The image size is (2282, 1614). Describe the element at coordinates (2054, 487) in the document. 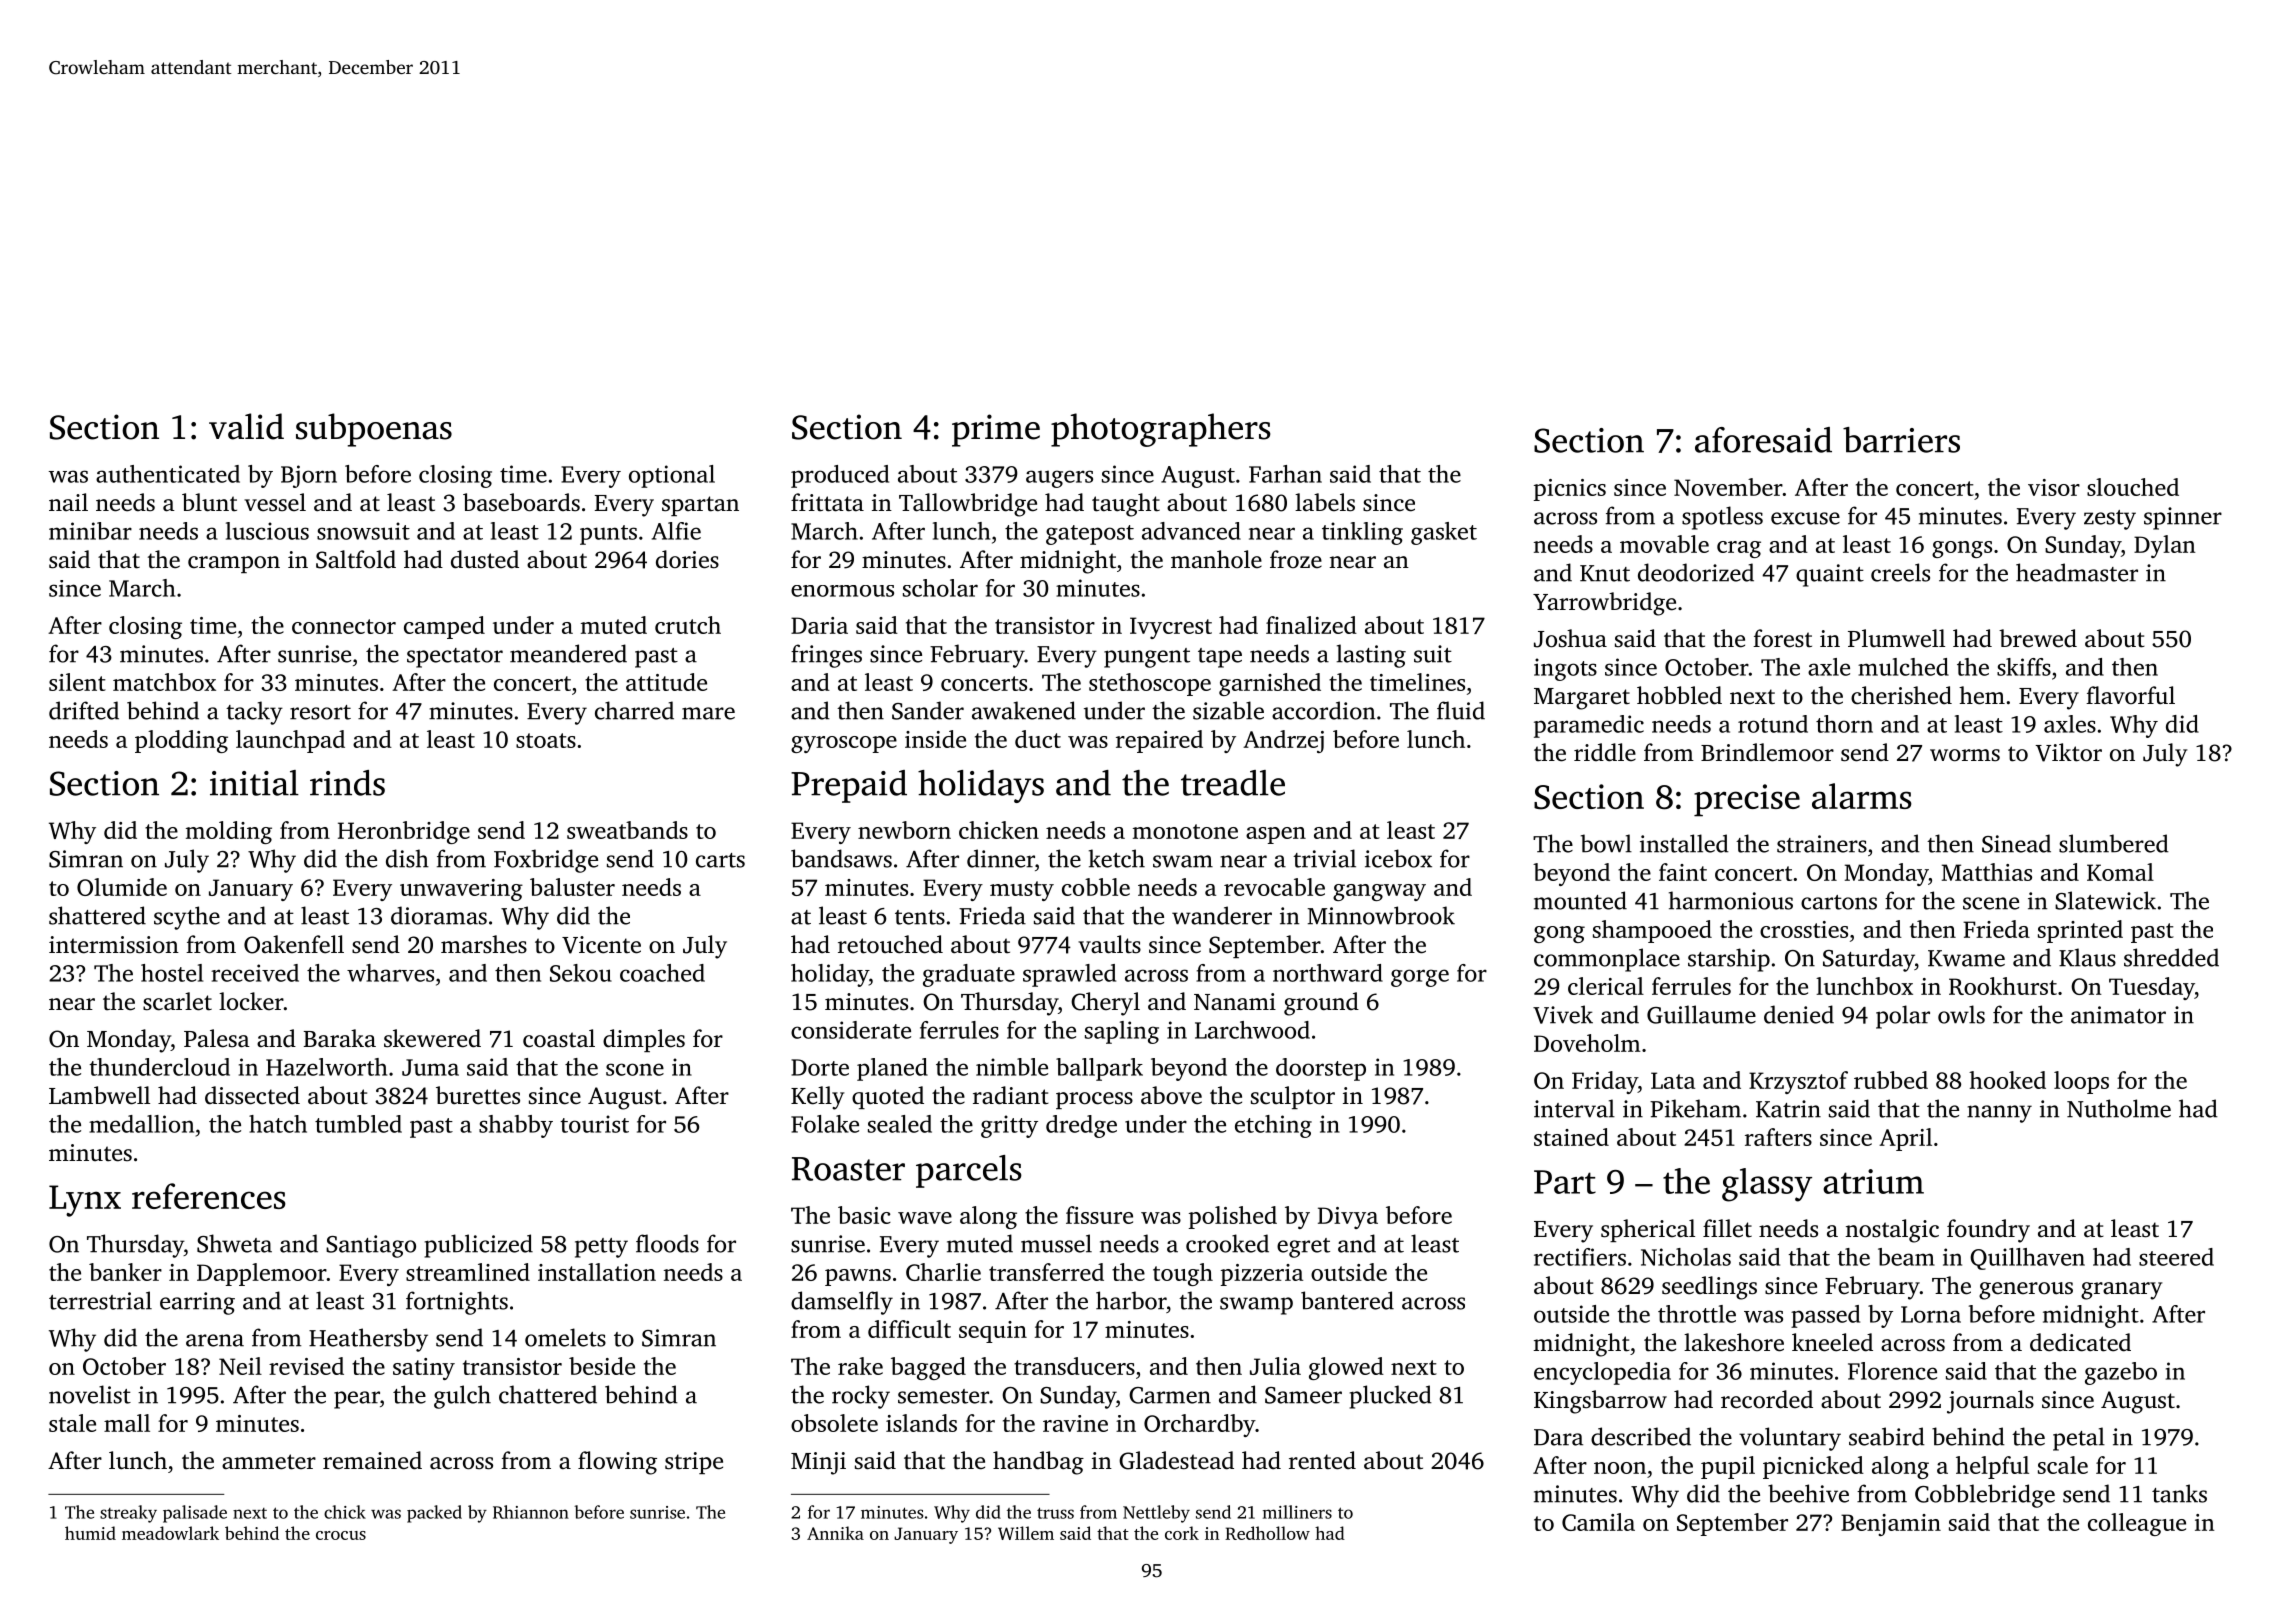

I see `visor` at that location.
